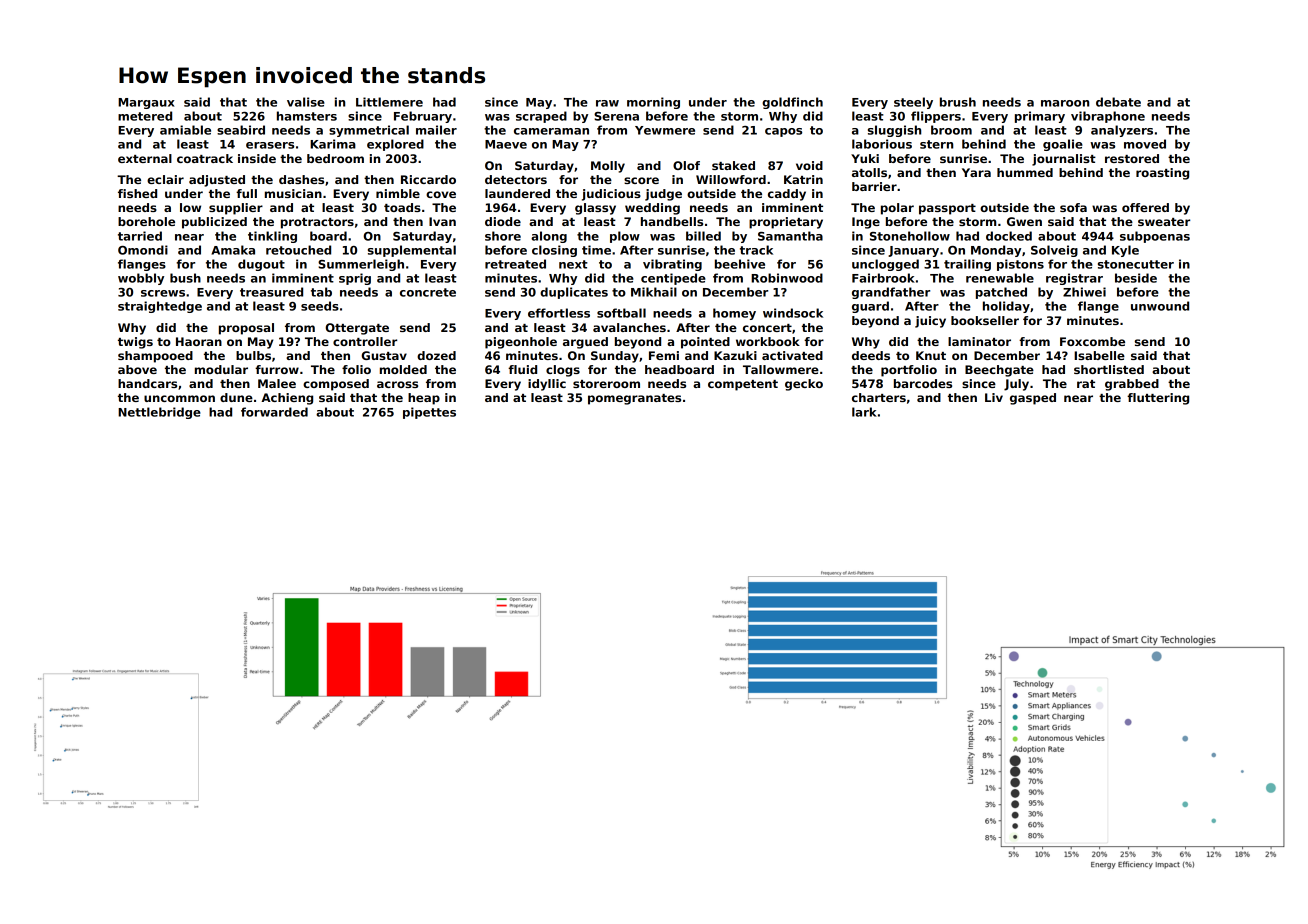 Image resolution: width=1308 pixels, height=924 pixels. I want to click on composed, so click(336, 385).
